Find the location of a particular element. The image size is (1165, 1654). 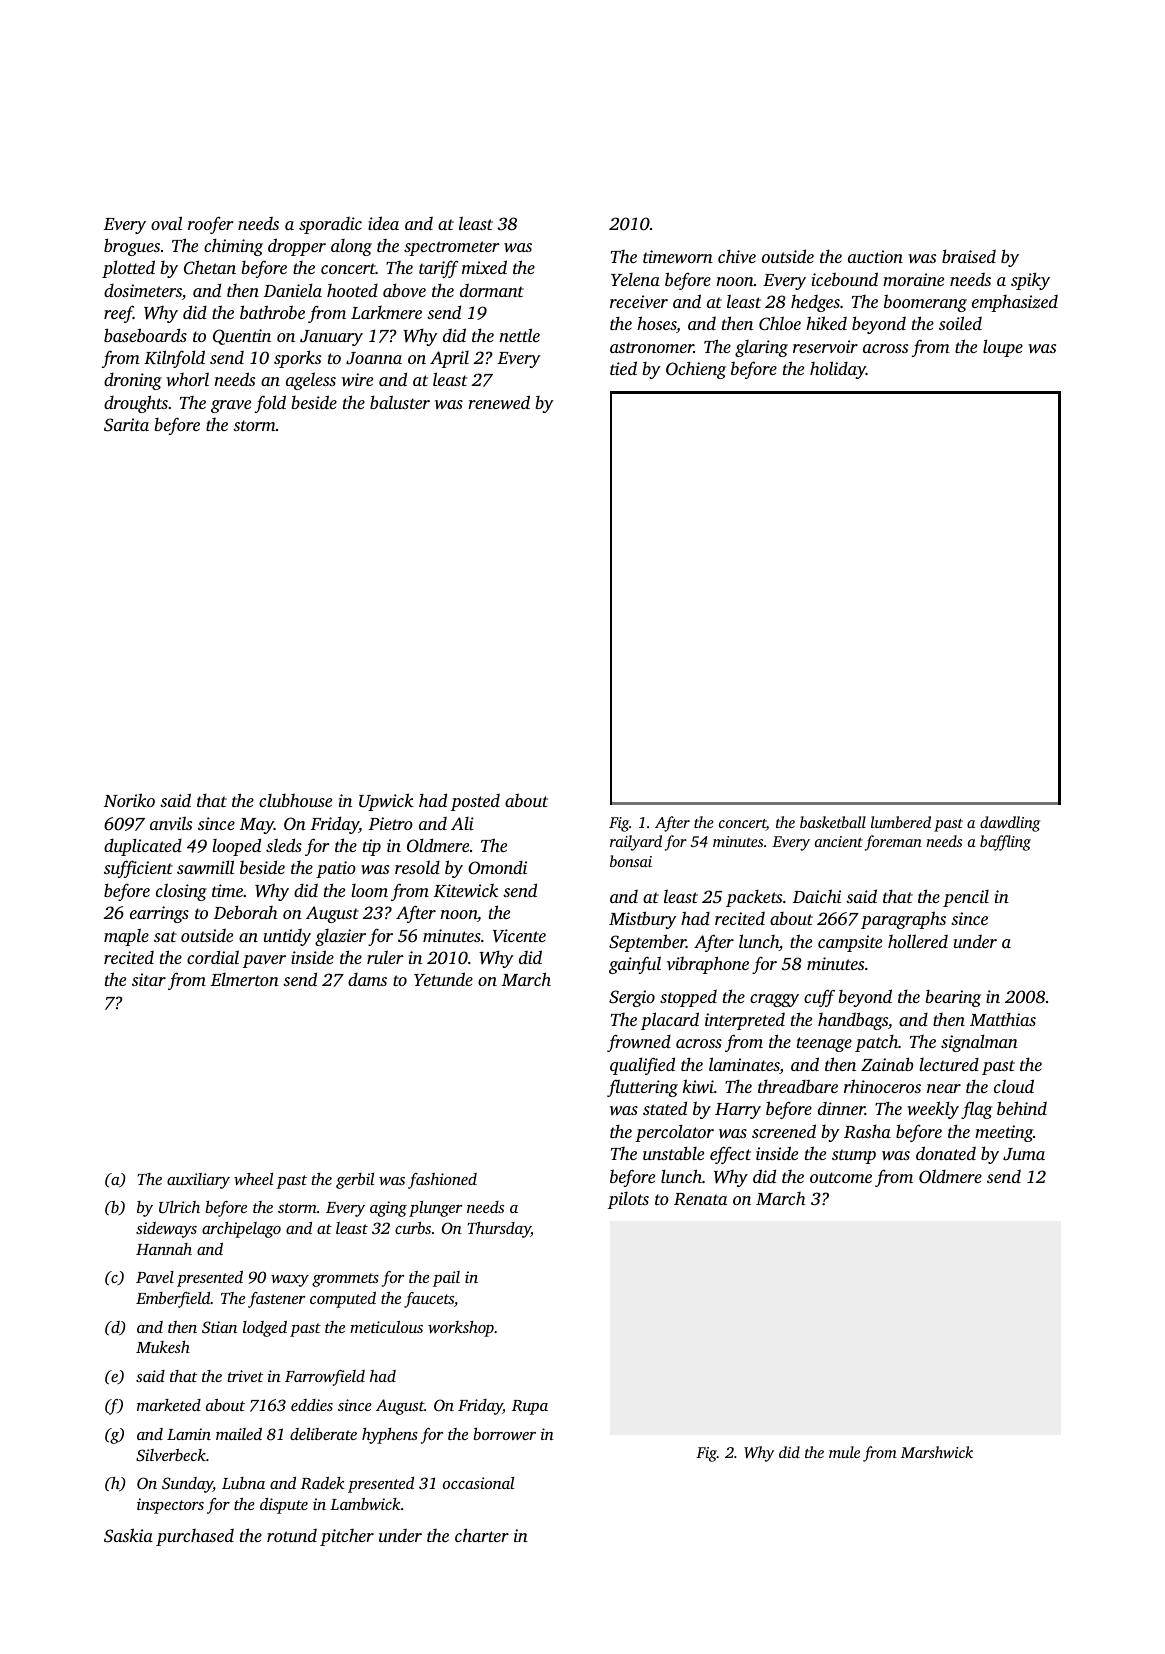

occasional is located at coordinates (478, 1483).
